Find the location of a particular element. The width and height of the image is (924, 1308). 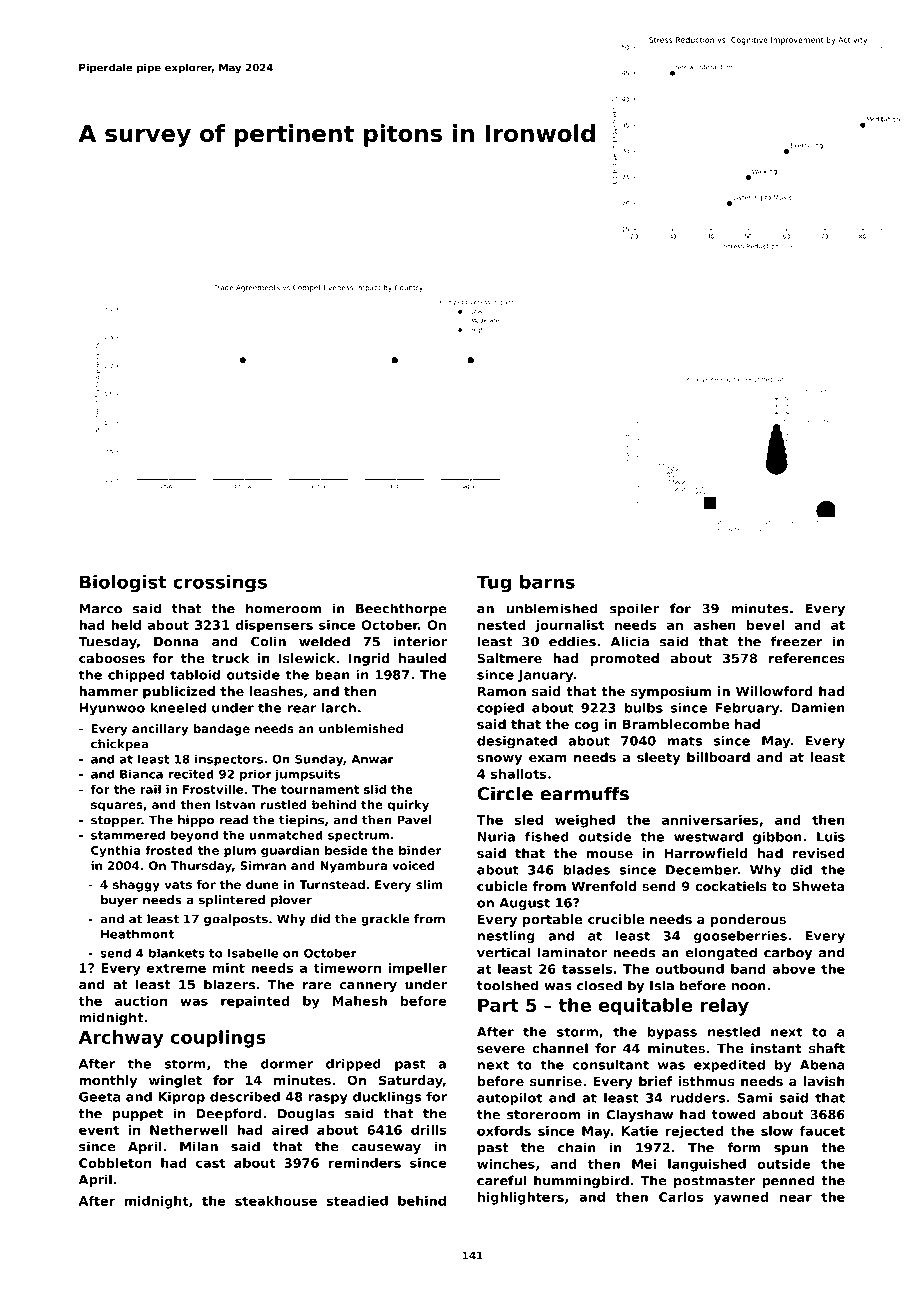

Shweta is located at coordinates (818, 886).
